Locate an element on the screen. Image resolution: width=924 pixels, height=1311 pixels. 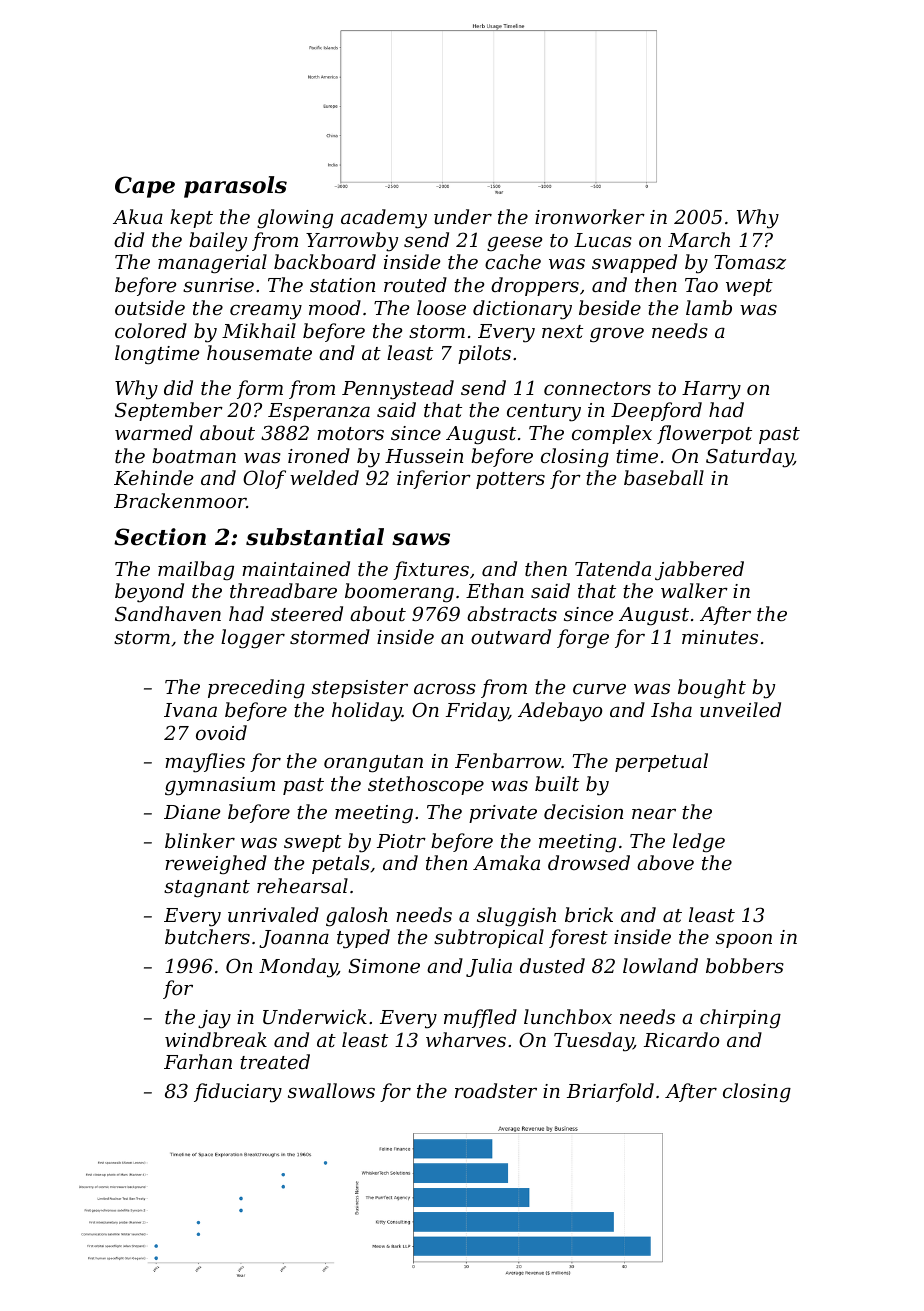
Amaka is located at coordinates (506, 862).
